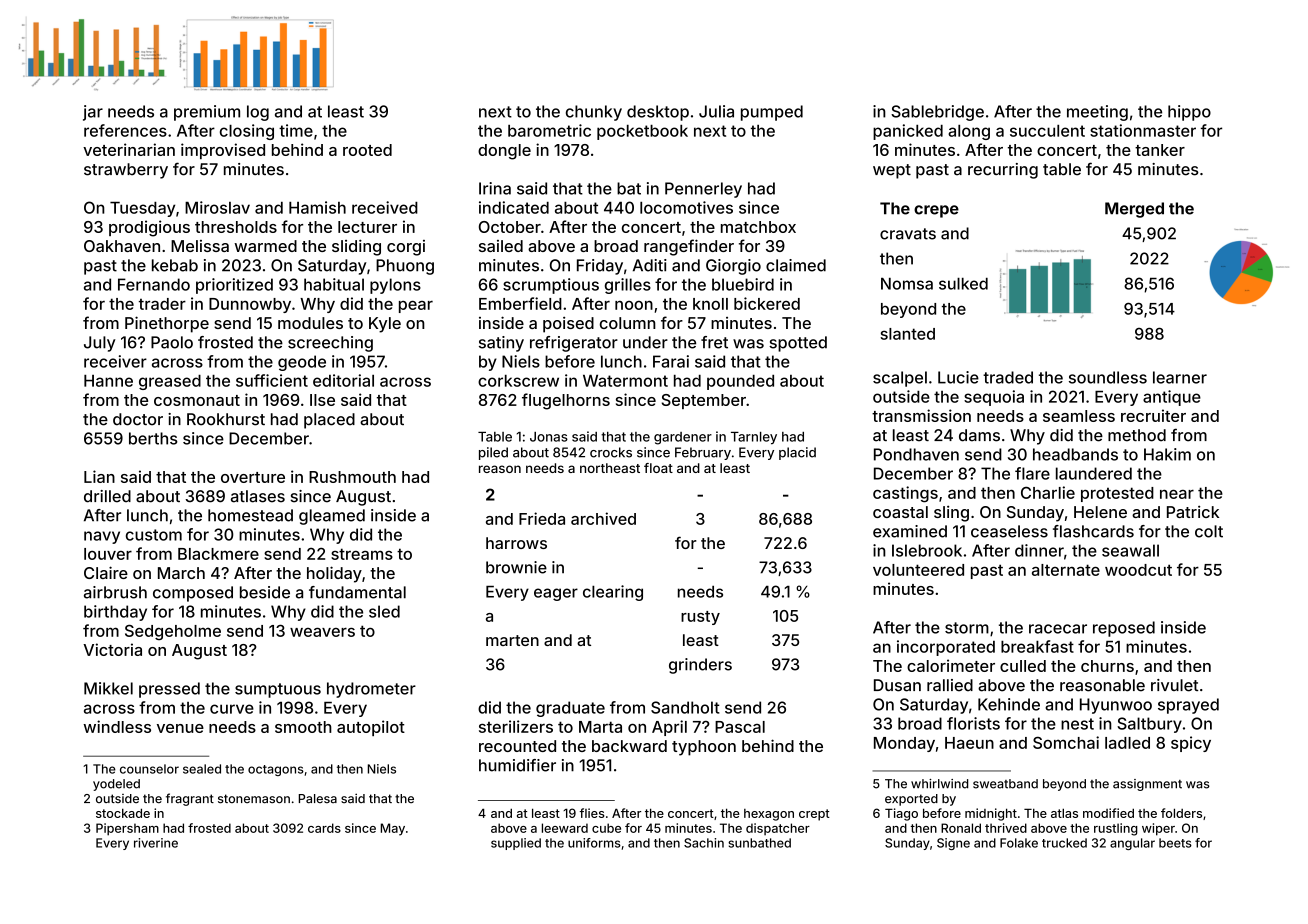  Describe the element at coordinates (504, 152) in the page. I see `dongle` at that location.
